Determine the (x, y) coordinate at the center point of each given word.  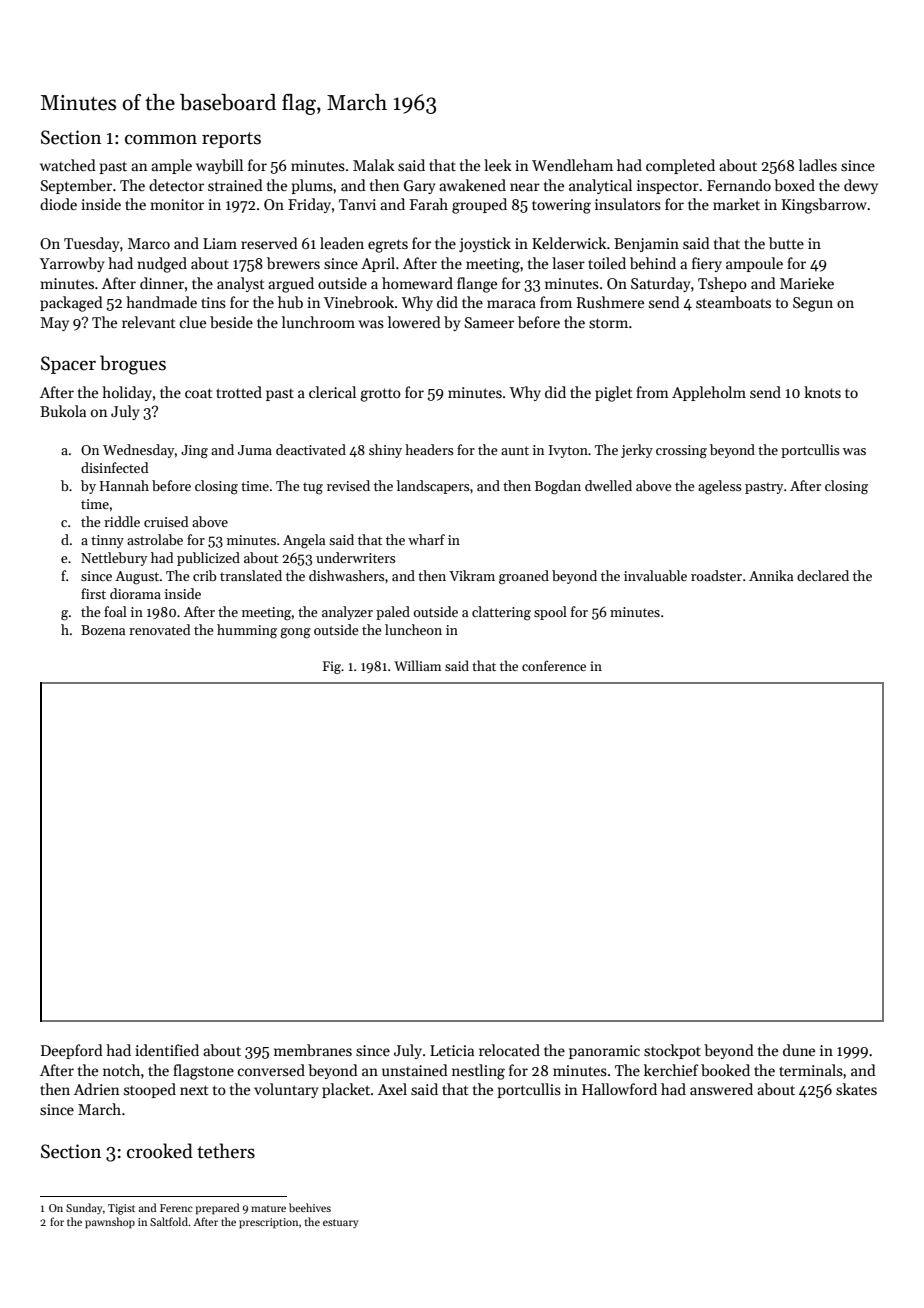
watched (68, 165)
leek (498, 165)
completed (680, 166)
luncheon (413, 629)
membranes (313, 1050)
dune (799, 1050)
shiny (385, 451)
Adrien (97, 1089)
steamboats (733, 302)
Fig (332, 667)
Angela (304, 541)
